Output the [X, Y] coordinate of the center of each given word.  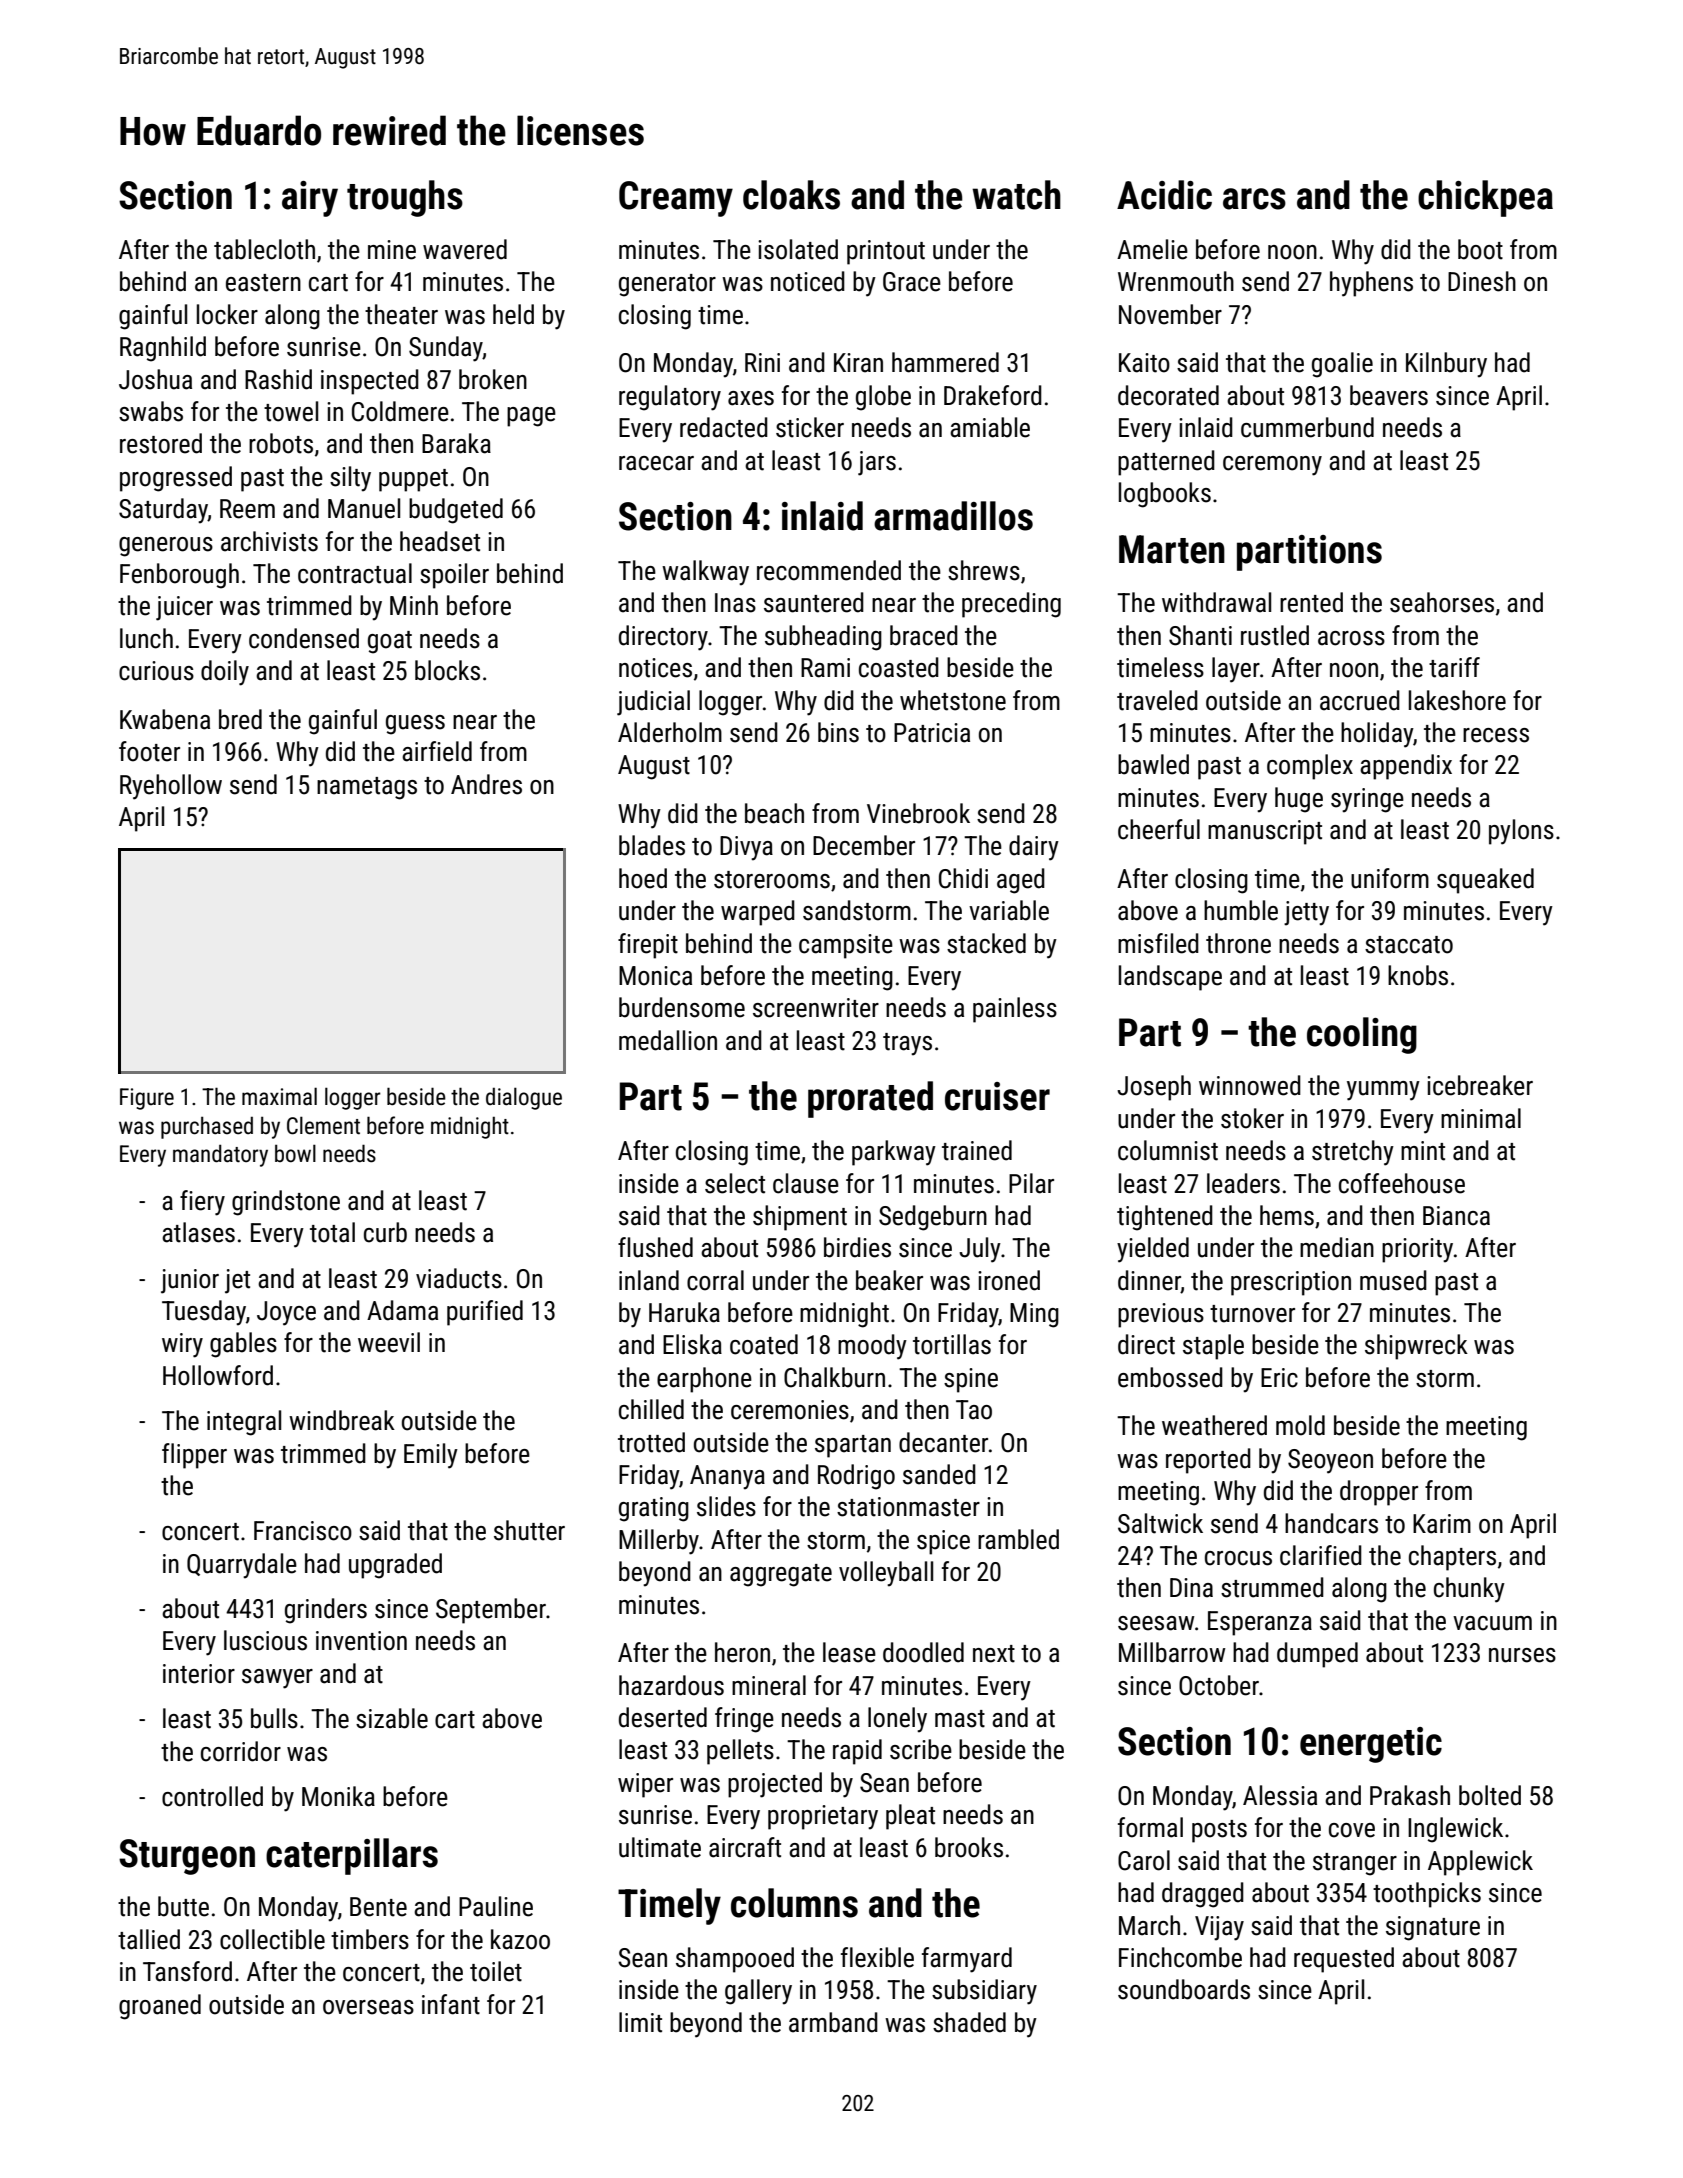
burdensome [682, 1007]
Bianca [1456, 1216]
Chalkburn [834, 1377]
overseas [368, 2007]
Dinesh [1482, 281]
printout [886, 252]
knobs [1418, 975]
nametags [367, 788]
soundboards [1184, 1989]
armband [833, 2022]
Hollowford [218, 1375]
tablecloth [264, 249]
